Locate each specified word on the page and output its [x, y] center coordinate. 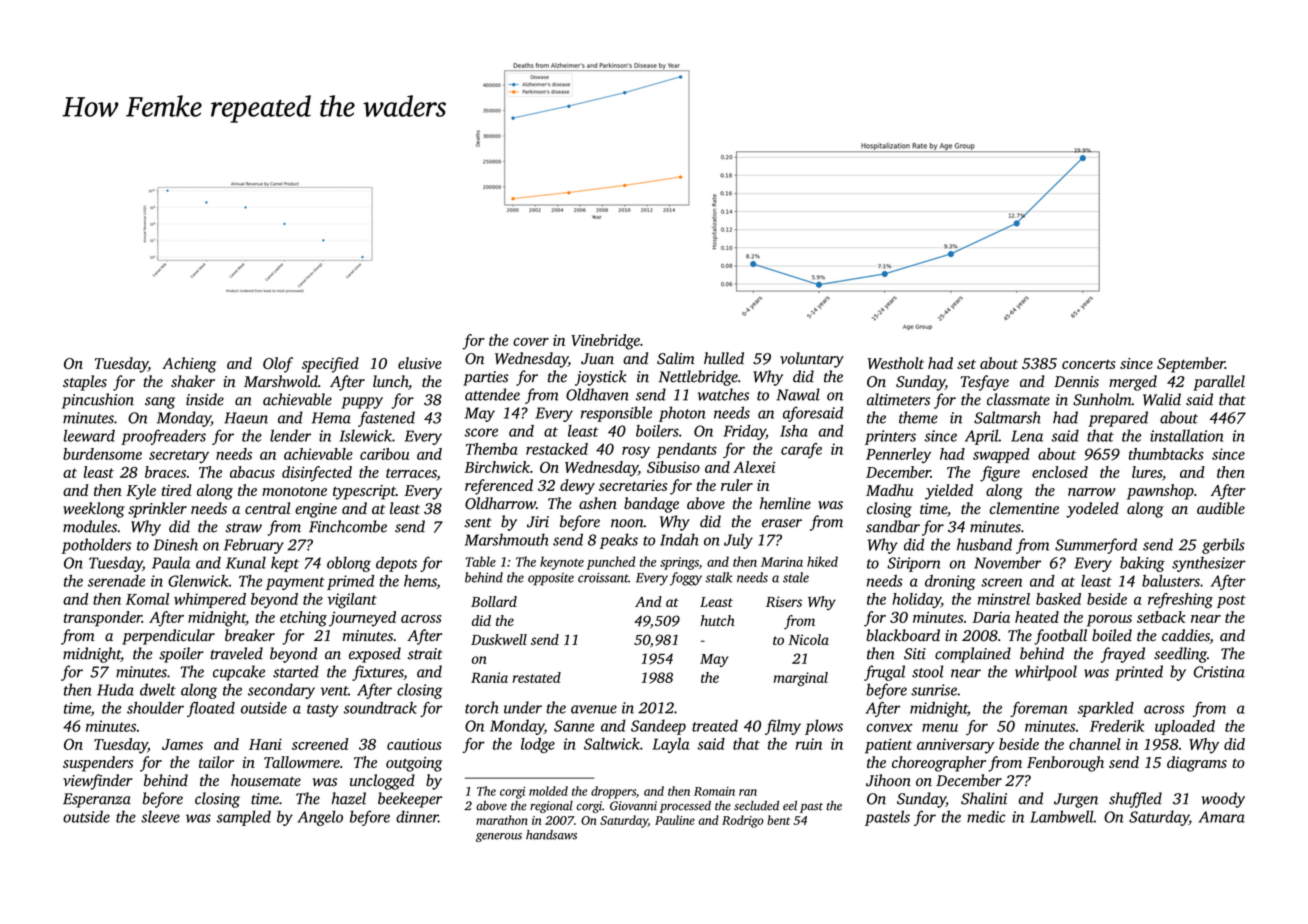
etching [303, 619]
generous [499, 837]
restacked [557, 449]
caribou [384, 454]
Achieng [189, 365]
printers [890, 437]
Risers [784, 601]
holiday [916, 600]
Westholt [895, 363]
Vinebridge [605, 342]
